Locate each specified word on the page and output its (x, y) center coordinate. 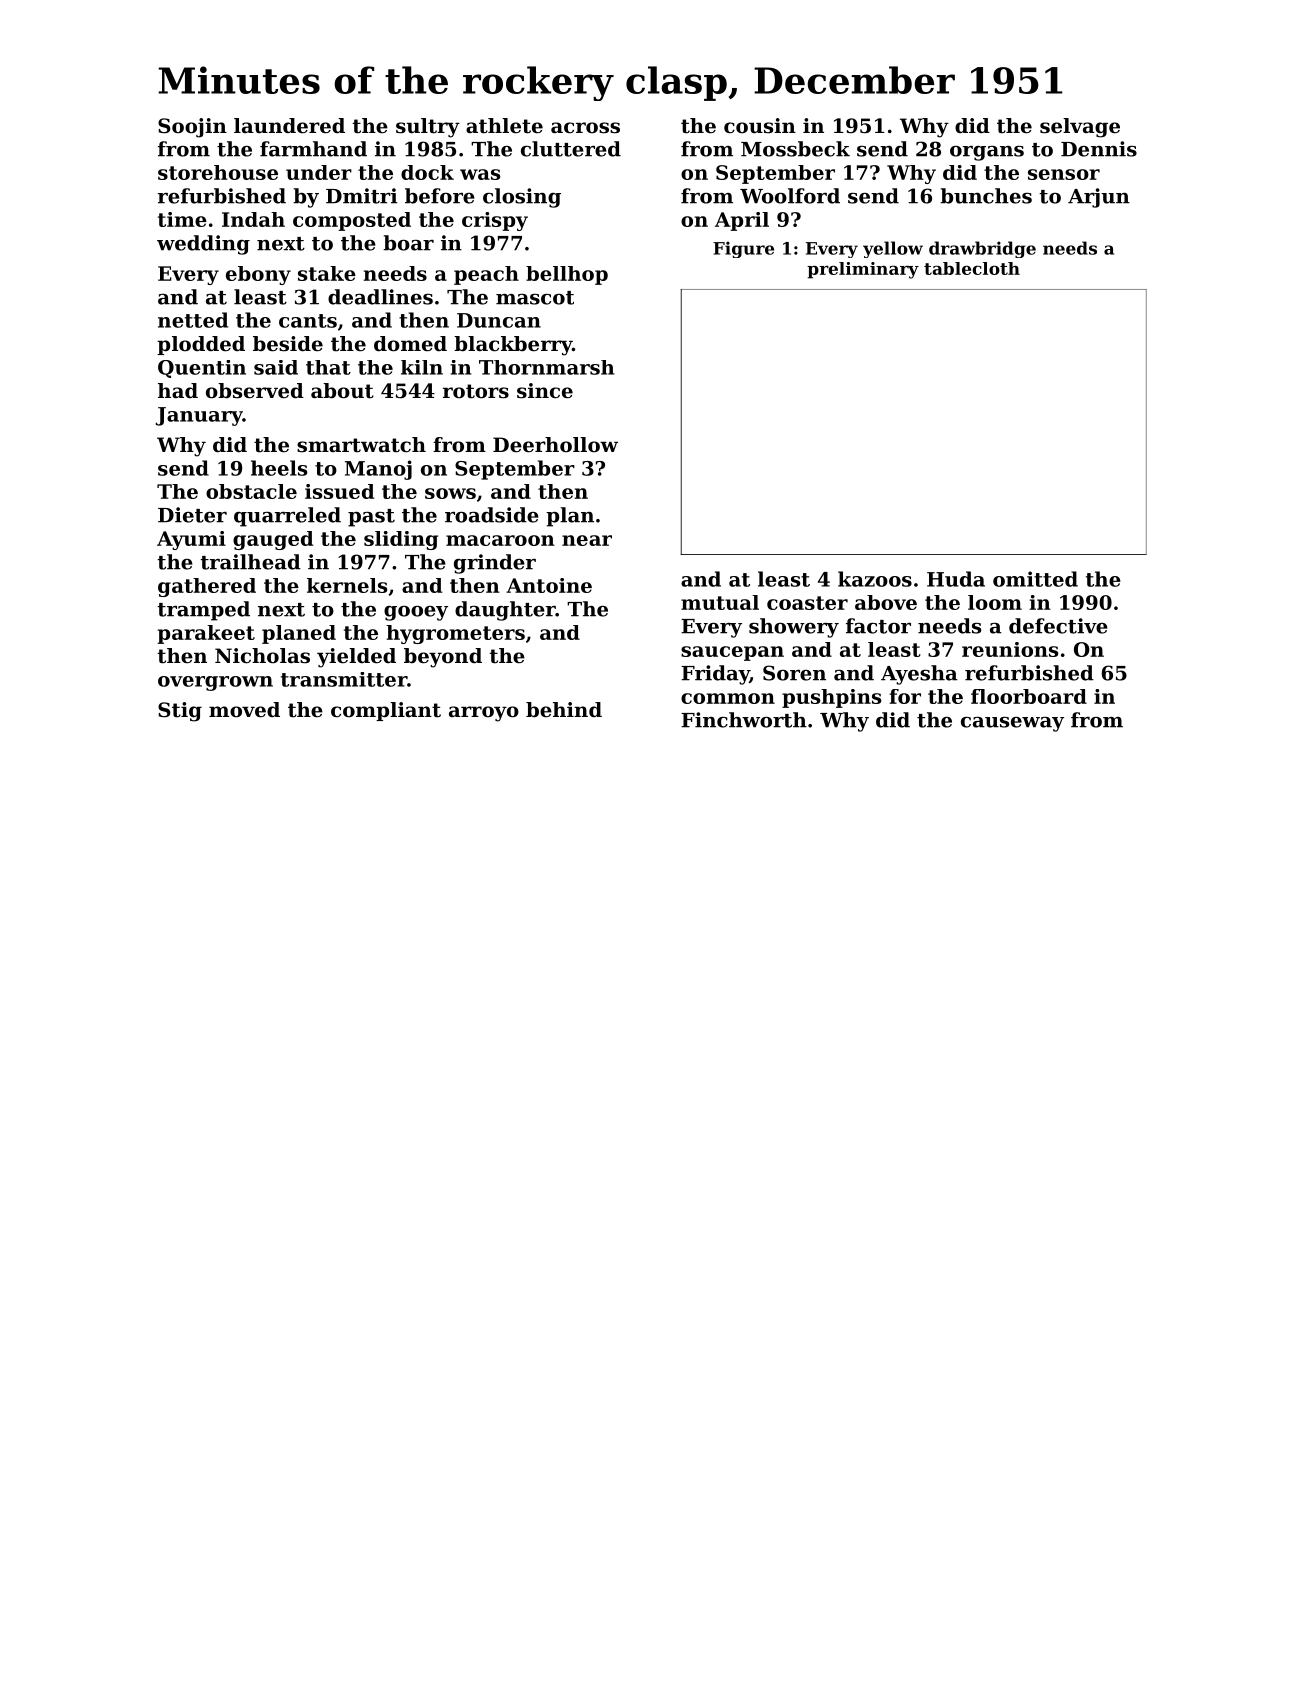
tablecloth (972, 268)
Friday (715, 675)
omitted (1035, 579)
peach (486, 275)
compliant (386, 711)
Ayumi (191, 540)
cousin (760, 126)
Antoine (549, 585)
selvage (1080, 128)
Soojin (192, 128)
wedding (203, 245)
